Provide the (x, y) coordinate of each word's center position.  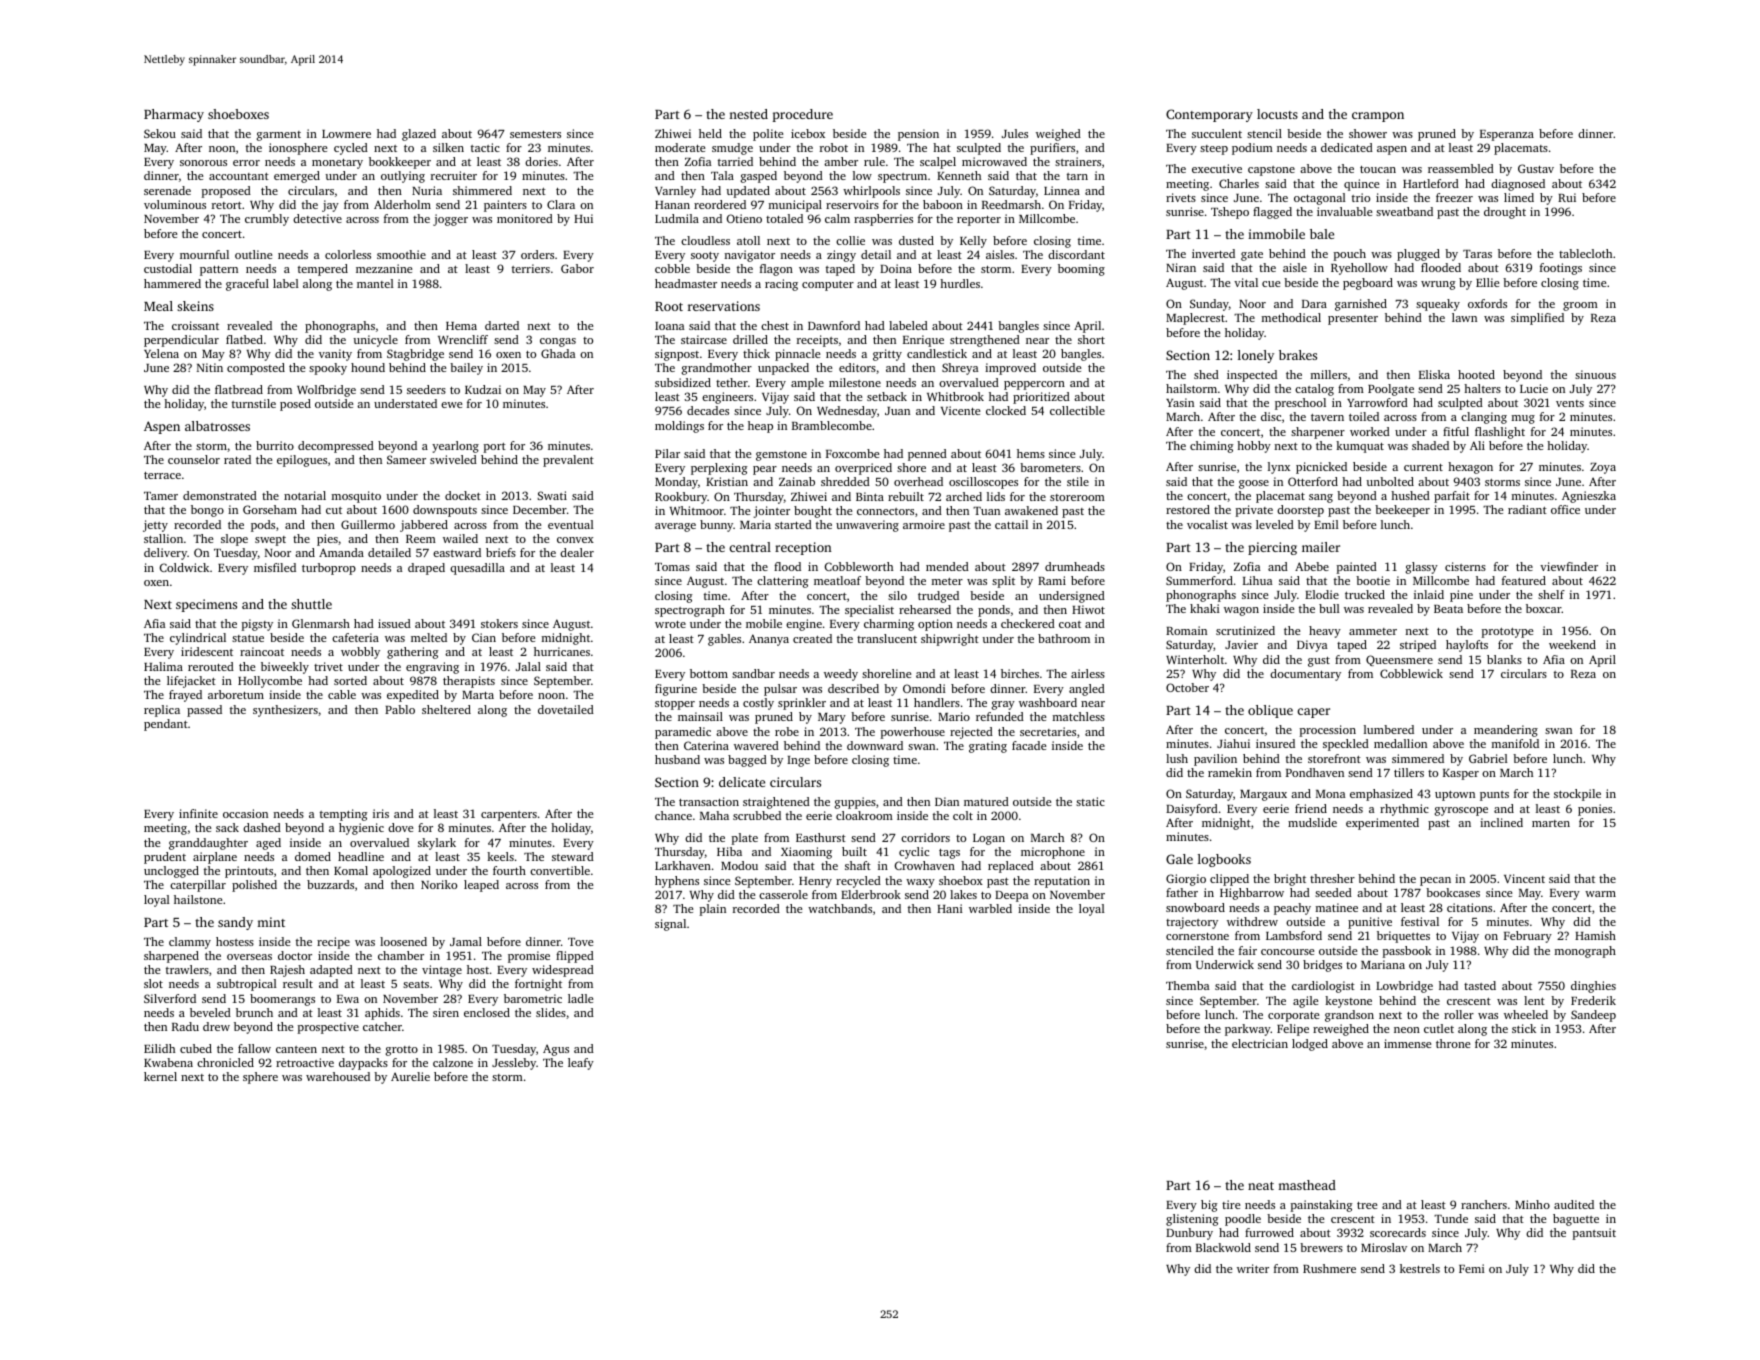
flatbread (239, 389)
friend (1311, 808)
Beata (1448, 609)
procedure (802, 115)
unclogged (171, 872)
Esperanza (1507, 135)
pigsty (257, 625)
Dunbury (1189, 1234)
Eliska (1434, 374)
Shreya (960, 369)
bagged (747, 761)
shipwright (950, 640)
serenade (167, 190)
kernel (160, 1076)
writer (1253, 1268)
